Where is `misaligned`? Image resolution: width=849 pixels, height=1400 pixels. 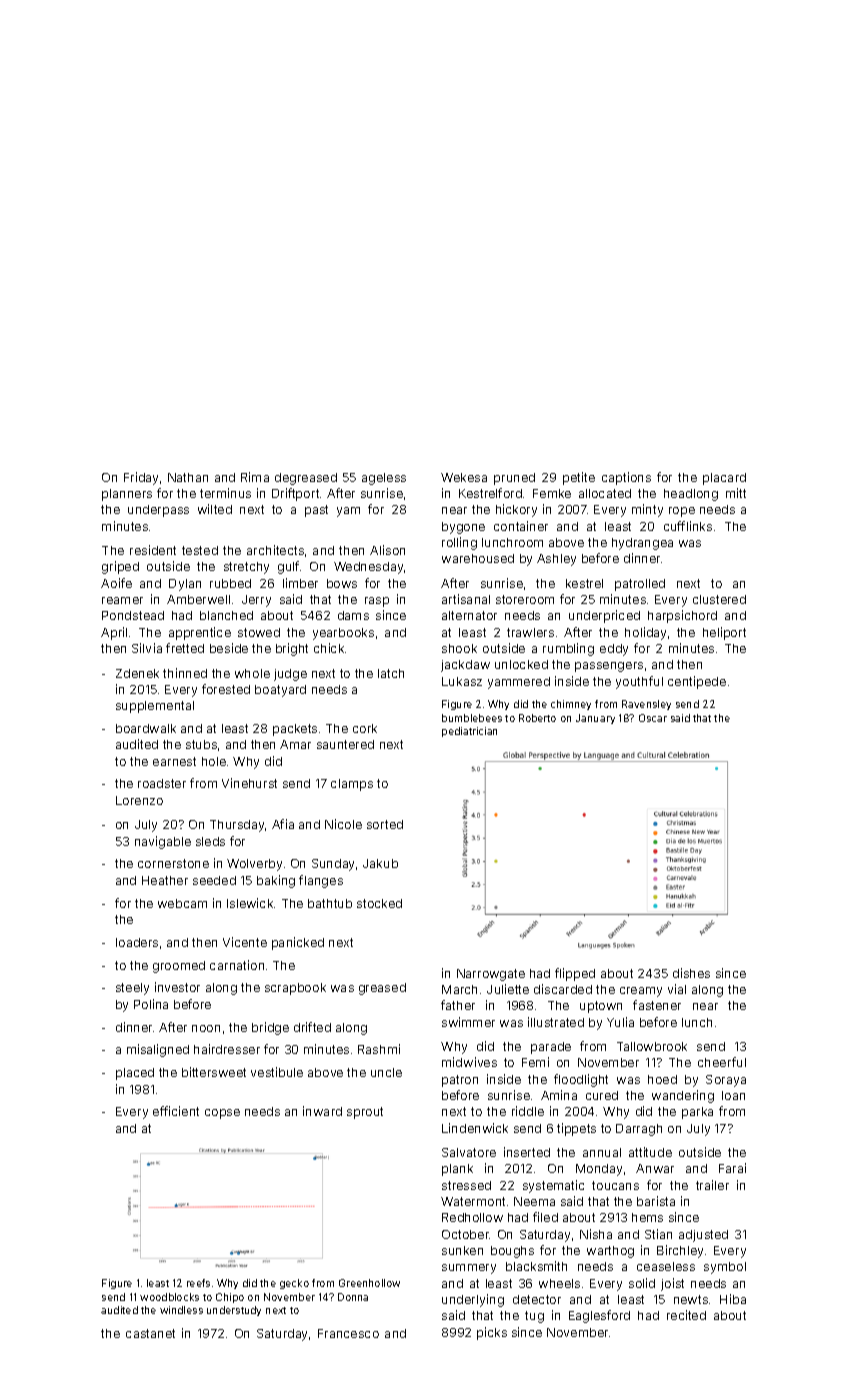
misaligned is located at coordinates (158, 1050).
